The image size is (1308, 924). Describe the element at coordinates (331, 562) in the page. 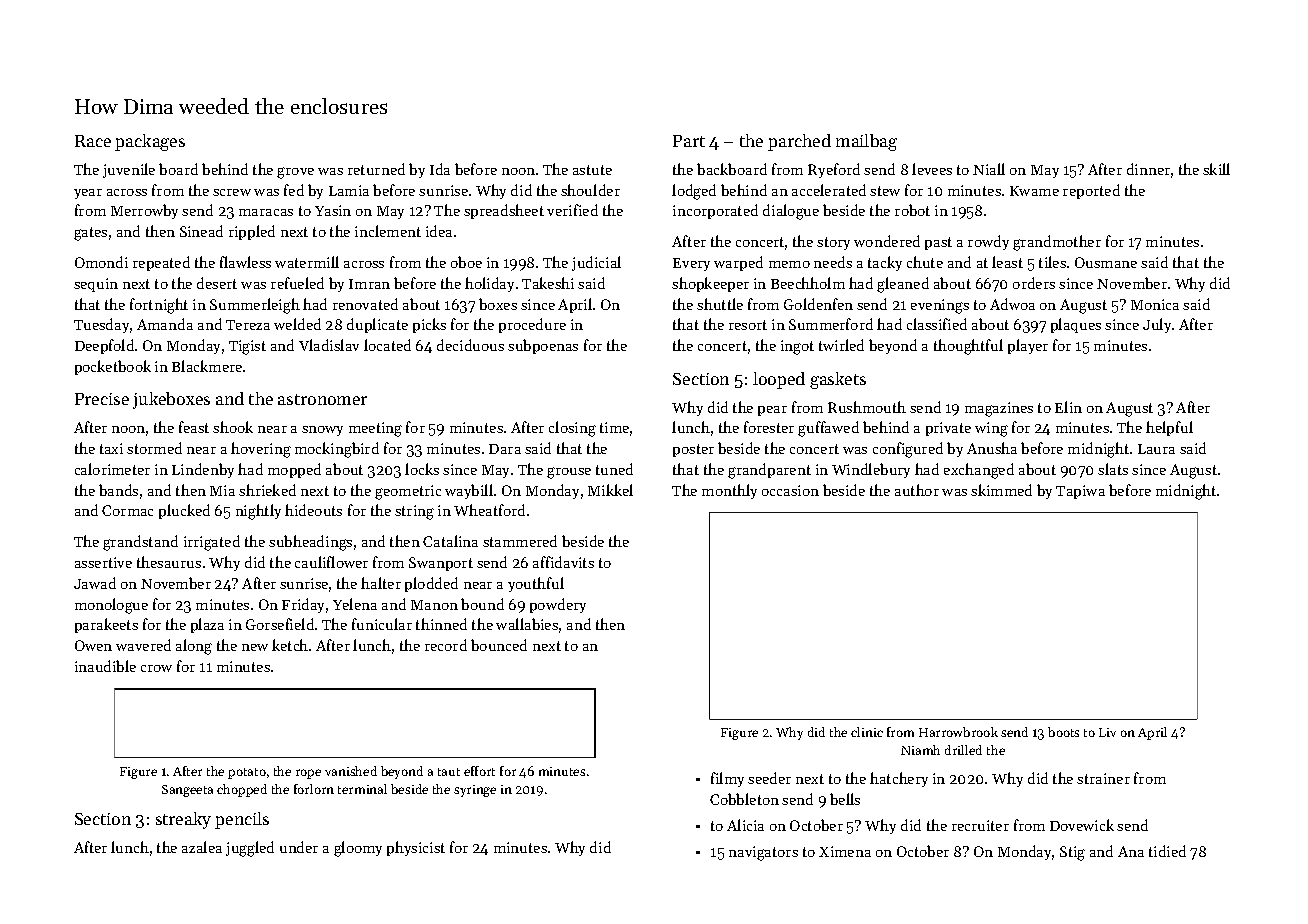

I see `cauliflower` at that location.
